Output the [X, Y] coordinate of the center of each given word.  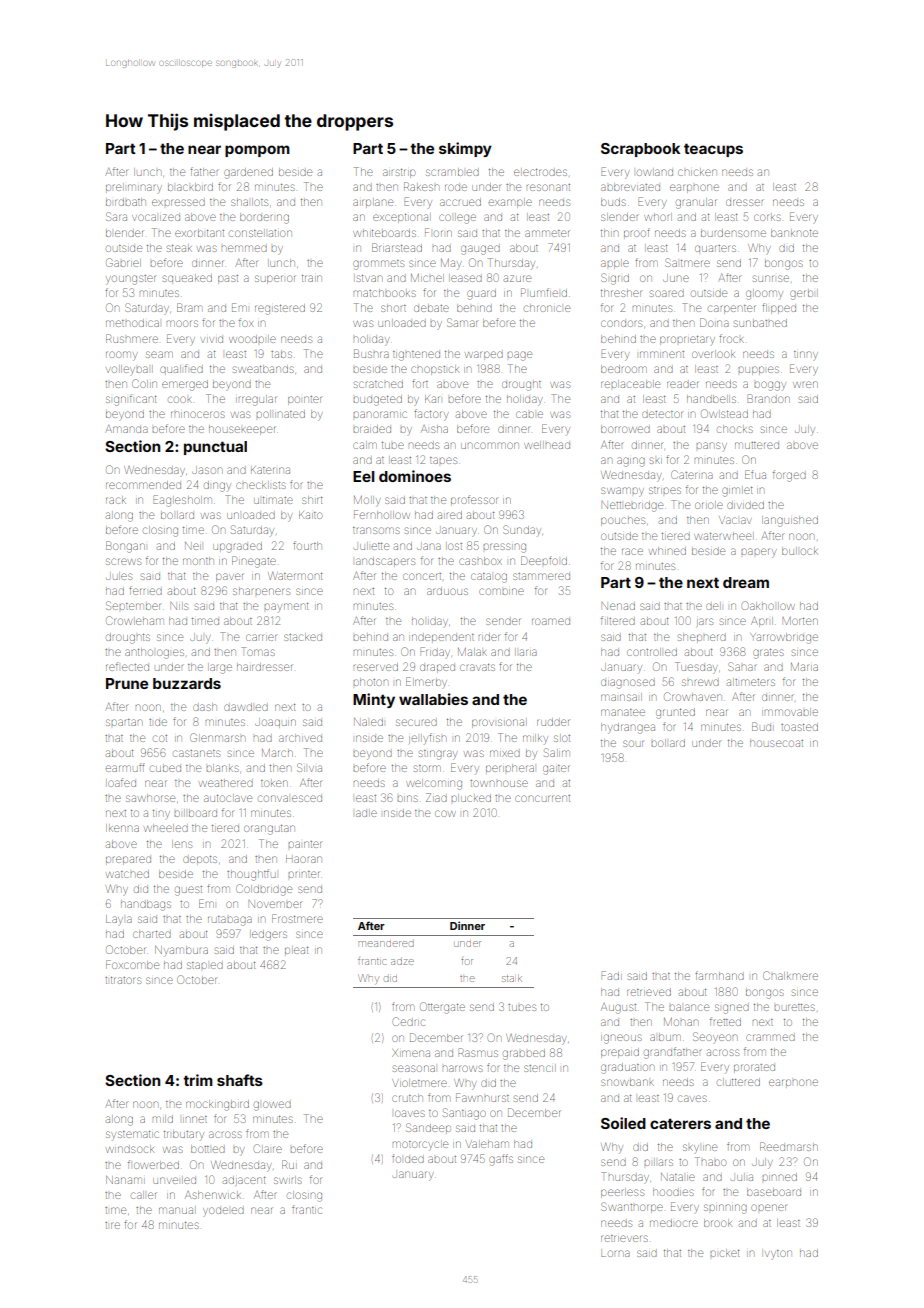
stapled [205, 965]
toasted [799, 727]
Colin [144, 383]
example [510, 203]
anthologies [154, 653]
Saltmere [687, 262]
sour [633, 743]
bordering [264, 218]
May [451, 264]
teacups [713, 150]
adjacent [244, 1180]
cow [445, 813]
